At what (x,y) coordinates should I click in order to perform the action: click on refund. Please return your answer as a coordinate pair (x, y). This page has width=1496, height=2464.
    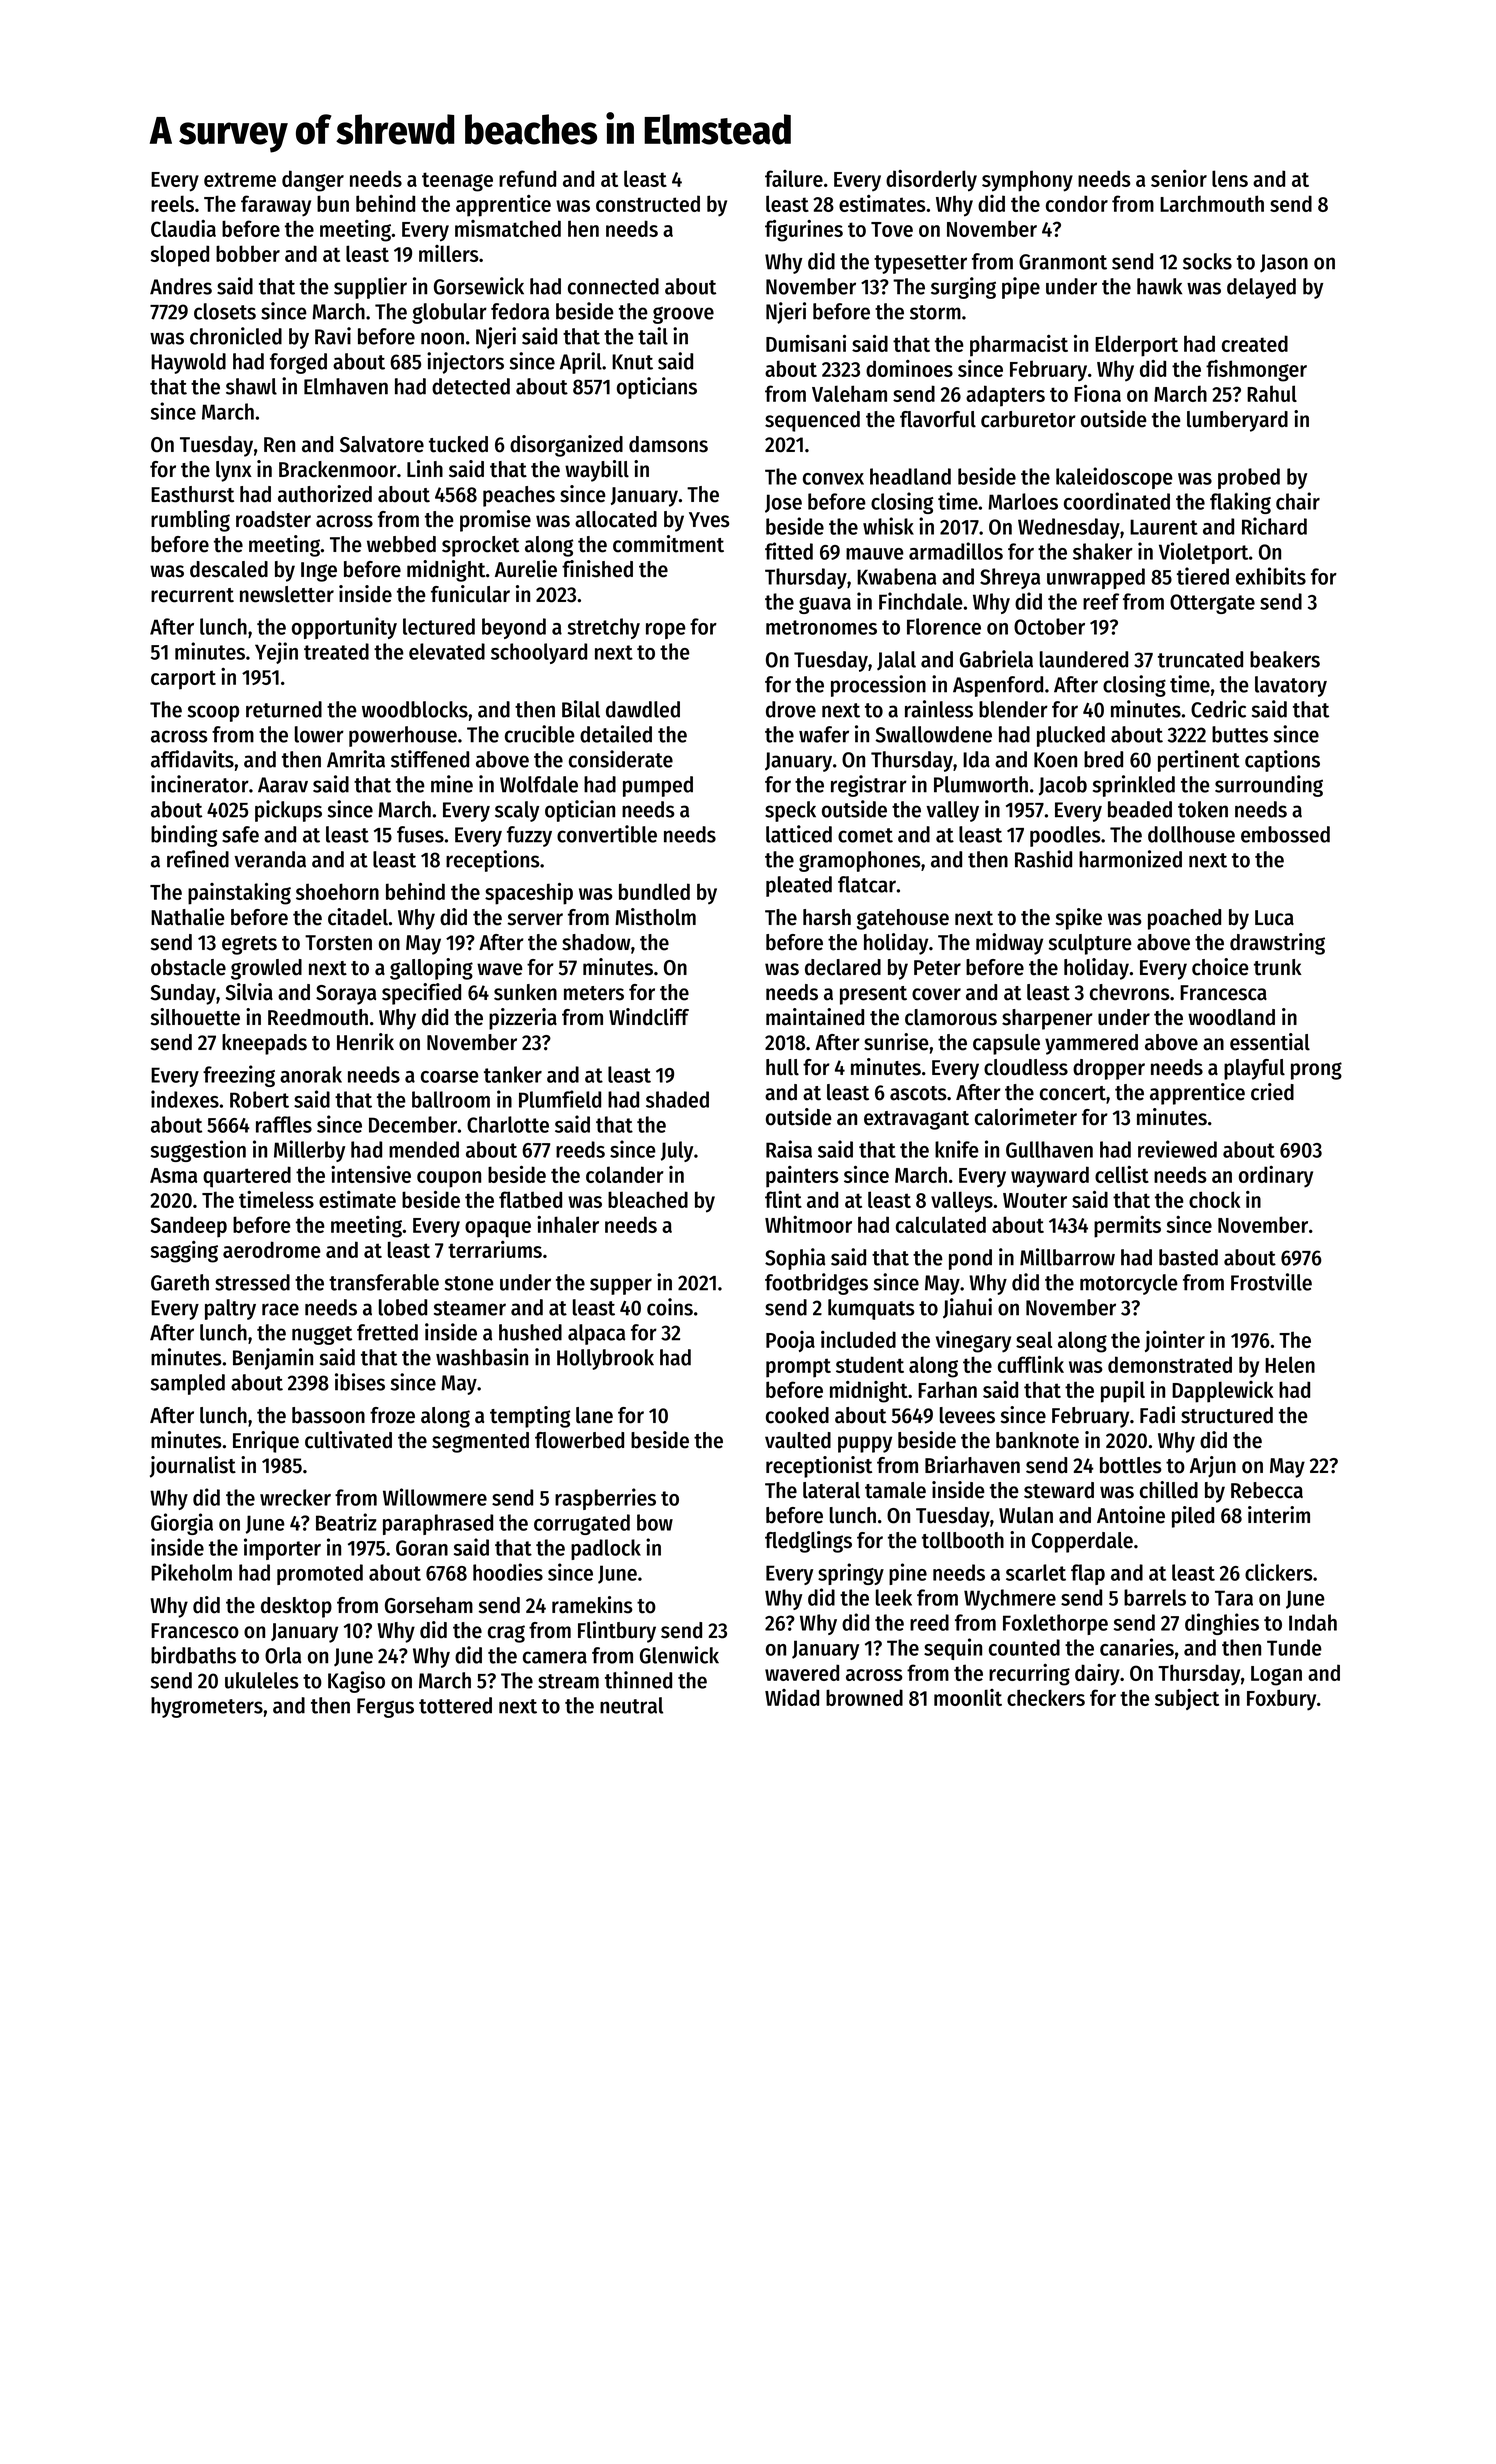
    Looking at the image, I should click on (527, 178).
